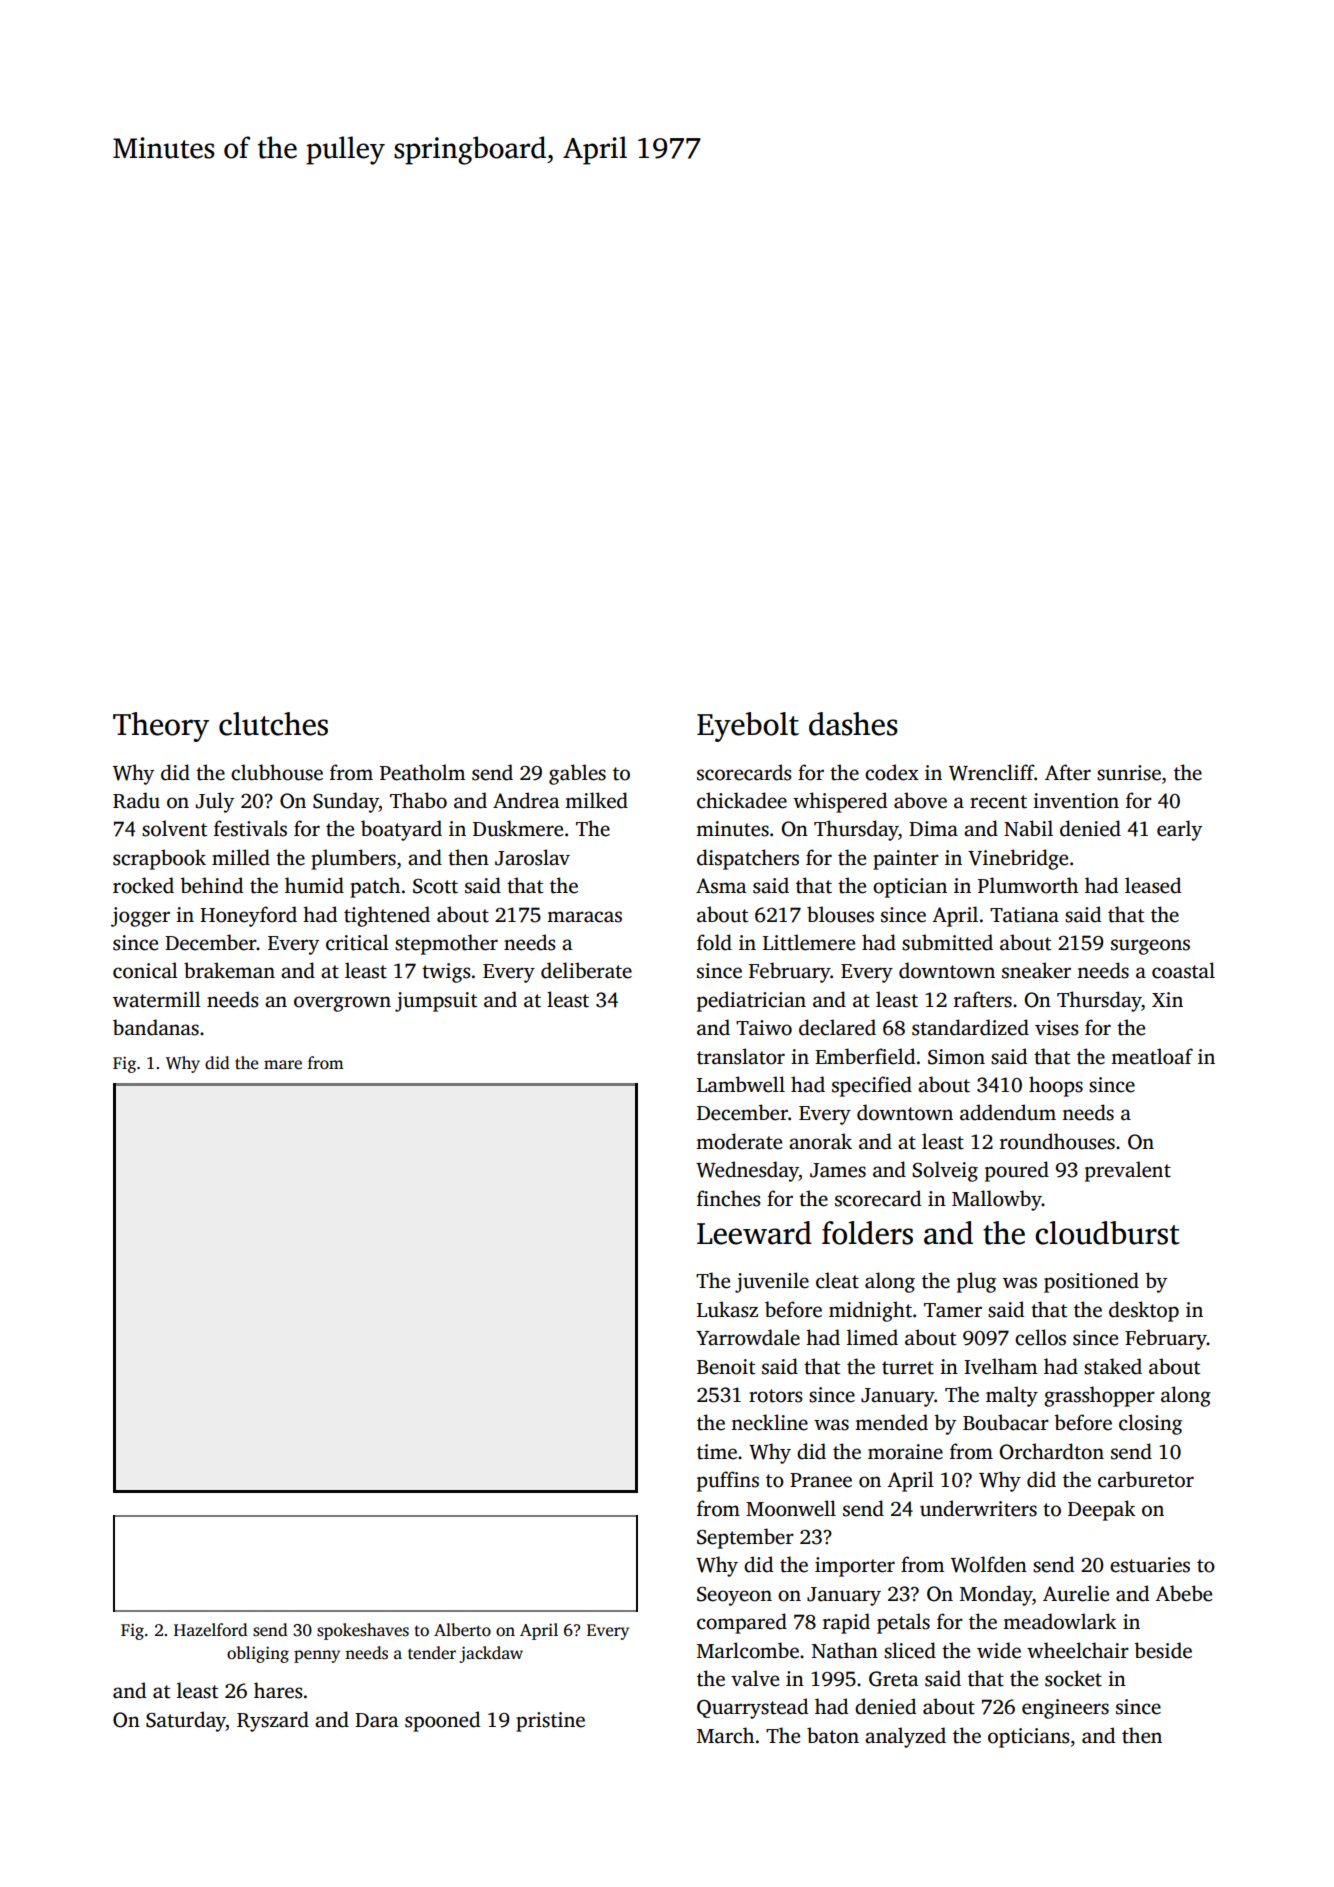  Describe the element at coordinates (1129, 773) in the image. I see `sunrise` at that location.
